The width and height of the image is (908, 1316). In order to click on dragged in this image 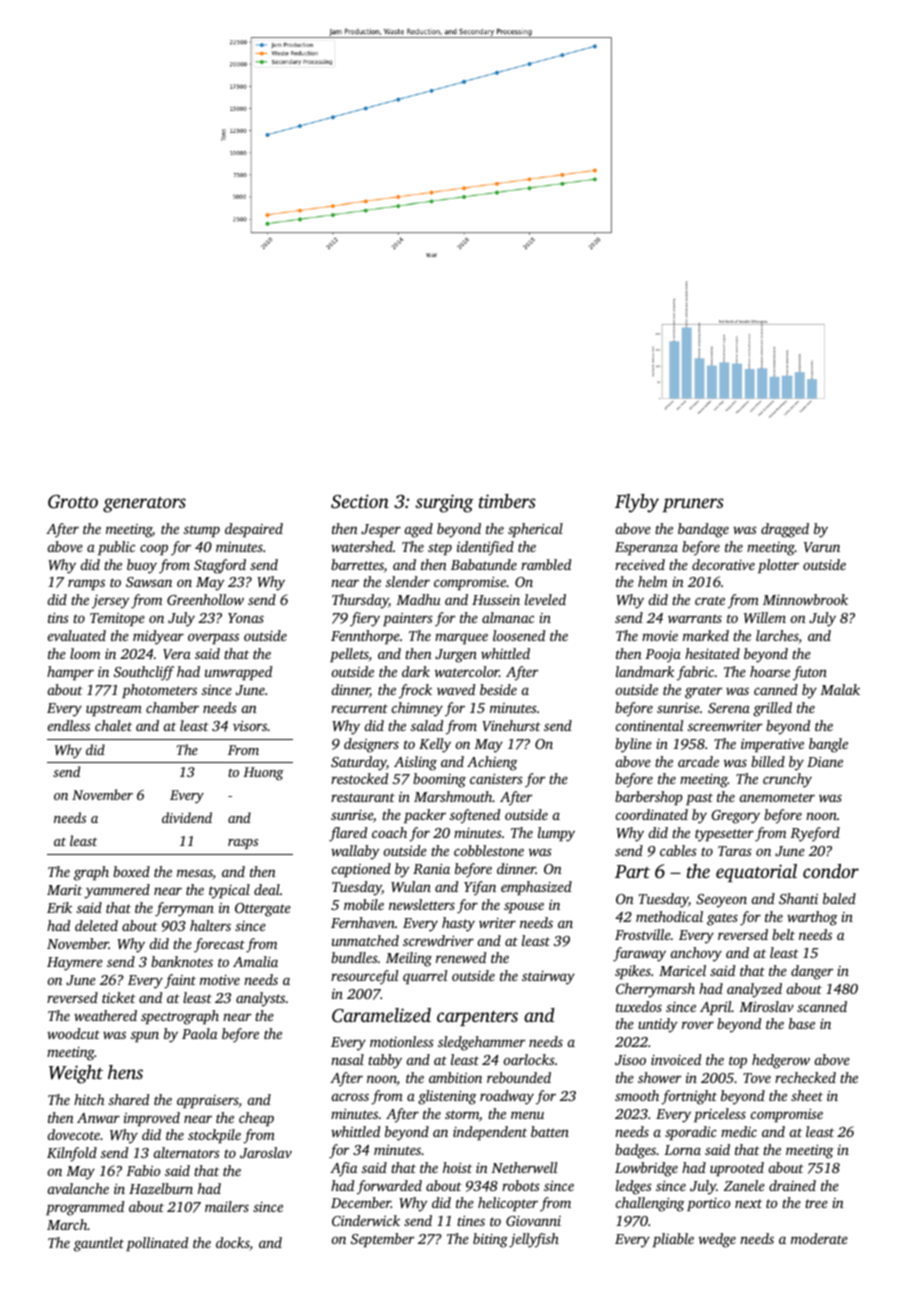, I will do `click(785, 530)`.
